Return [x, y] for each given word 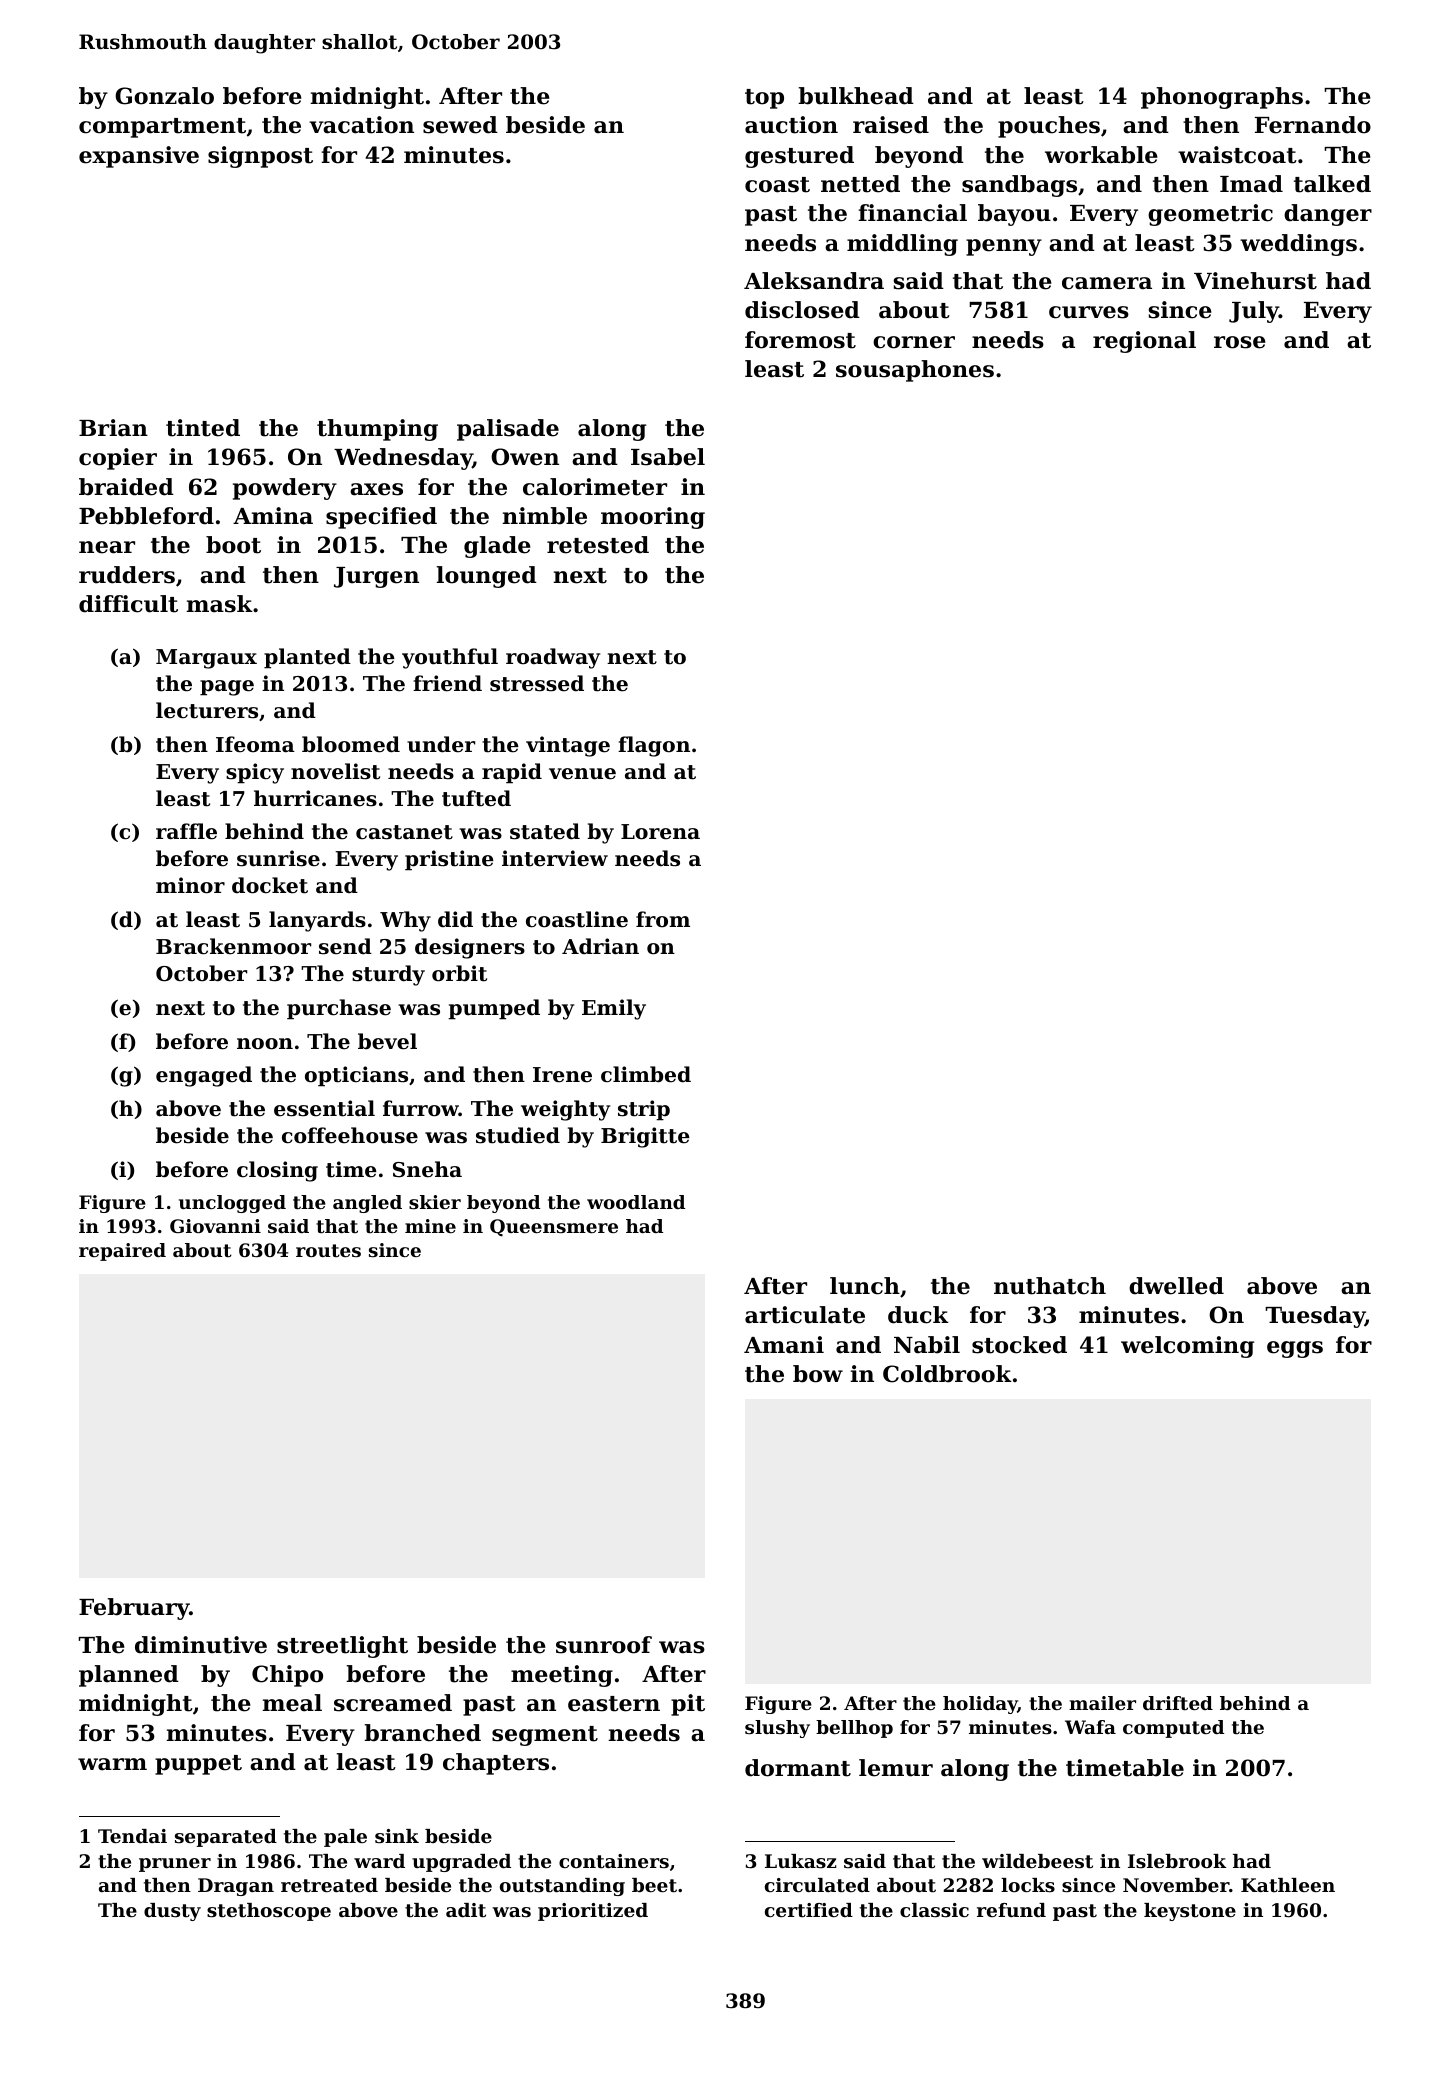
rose [1240, 342]
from [663, 919]
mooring [653, 518]
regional [1144, 342]
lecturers [207, 710]
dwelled [1176, 1286]
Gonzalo [164, 96]
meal [292, 1703]
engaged [204, 1076]
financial [912, 213]
